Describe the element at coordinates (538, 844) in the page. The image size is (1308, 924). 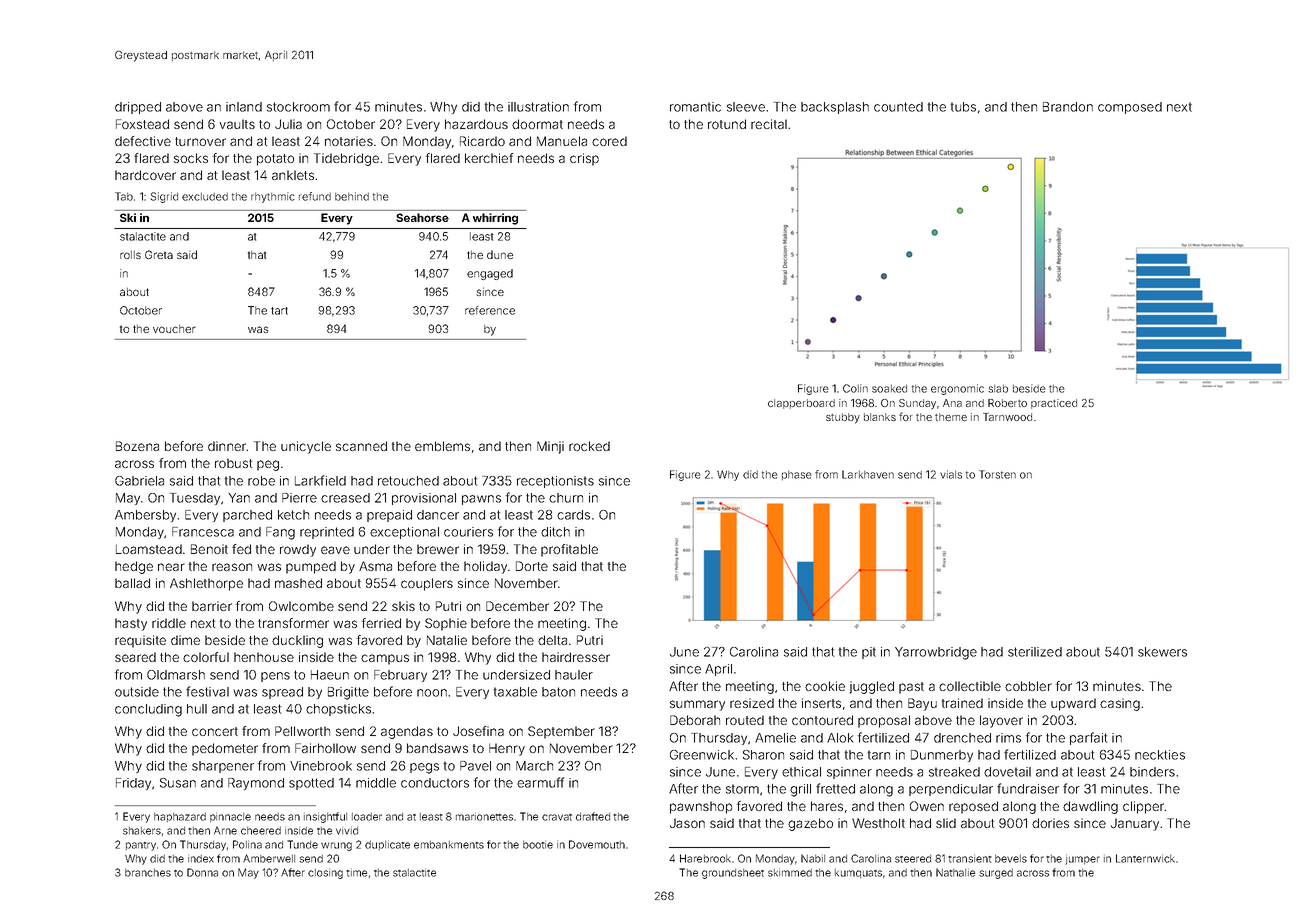
I see `bootie` at that location.
